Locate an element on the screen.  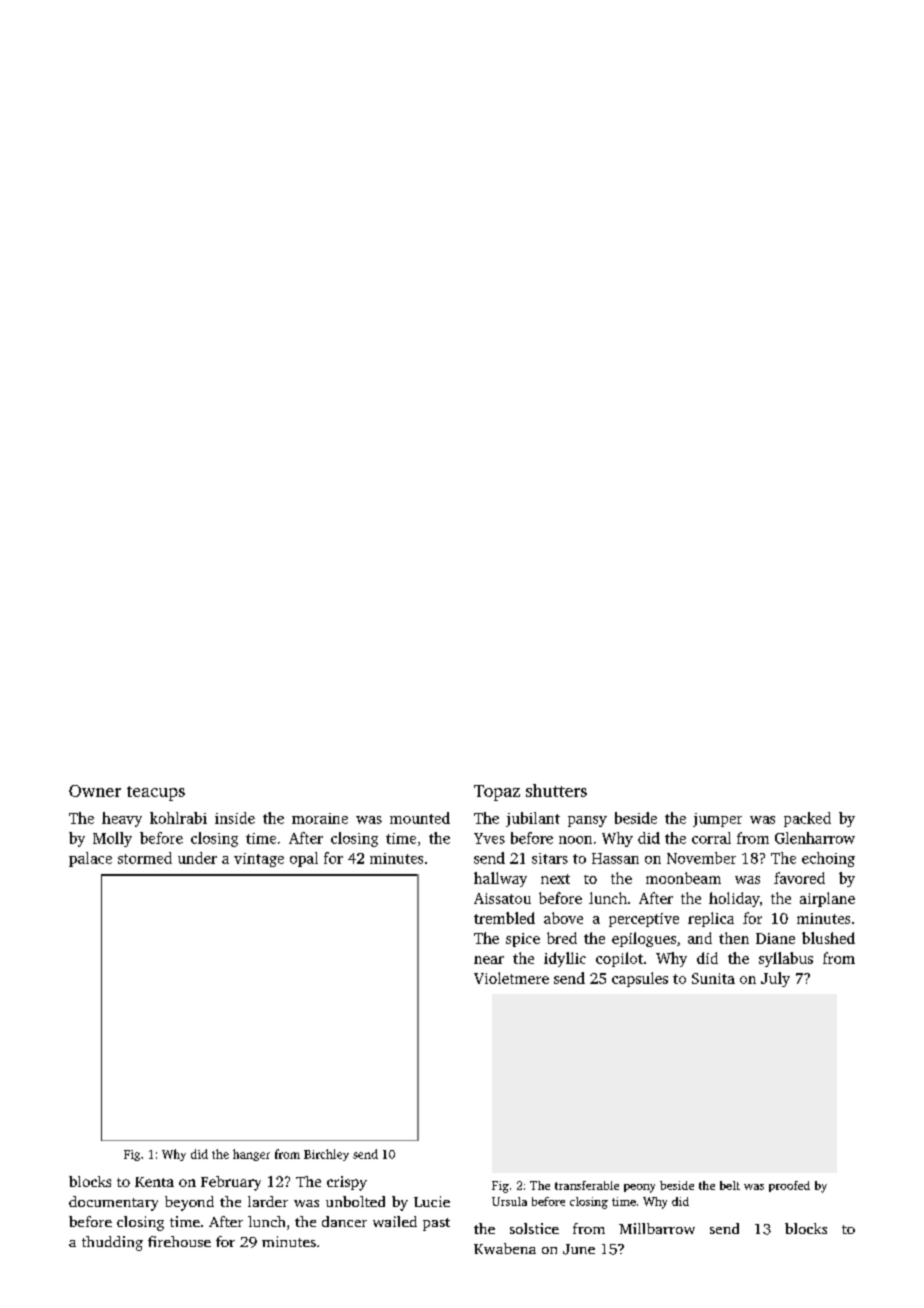
belt is located at coordinates (730, 1185).
